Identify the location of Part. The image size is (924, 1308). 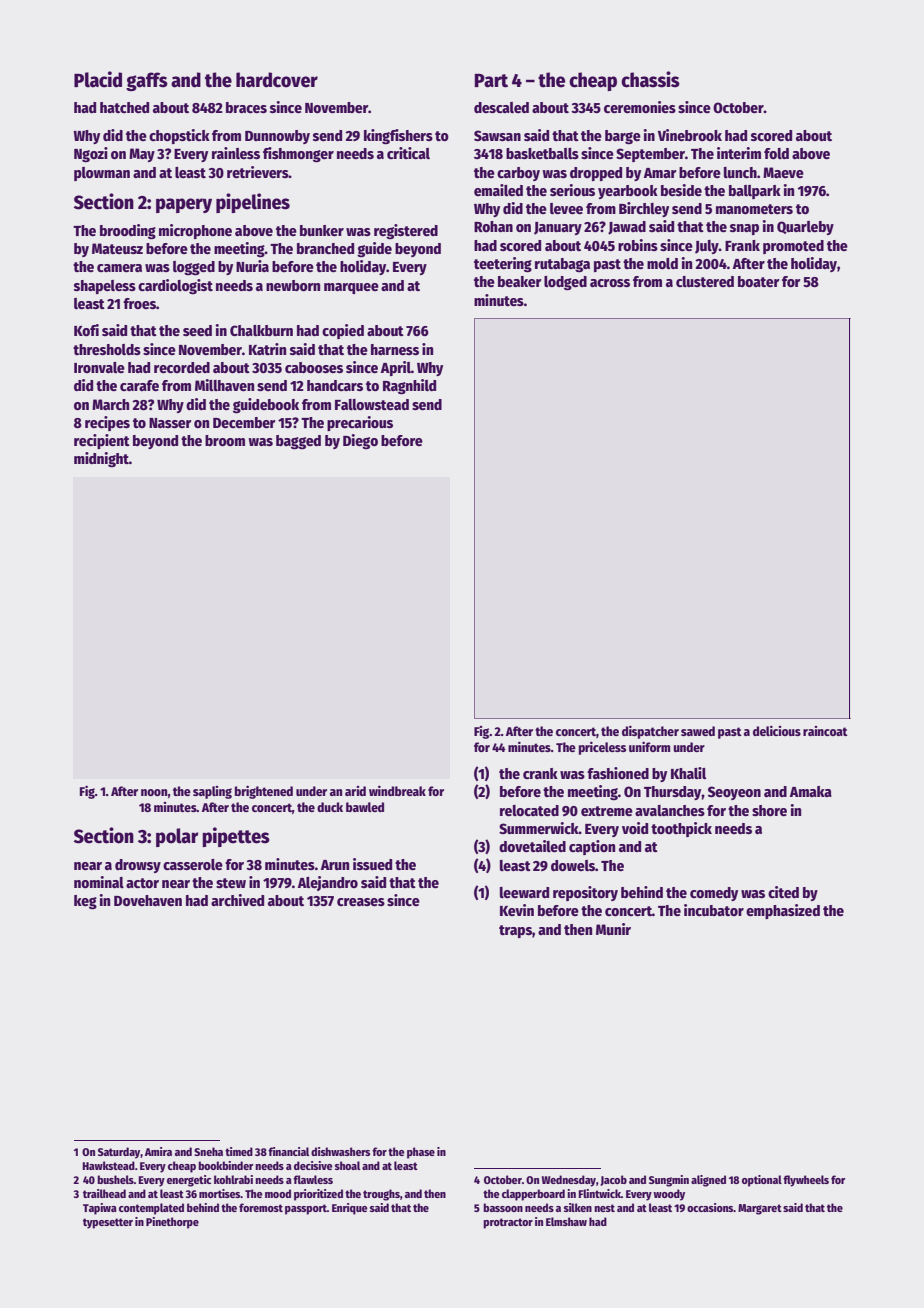
(491, 81).
